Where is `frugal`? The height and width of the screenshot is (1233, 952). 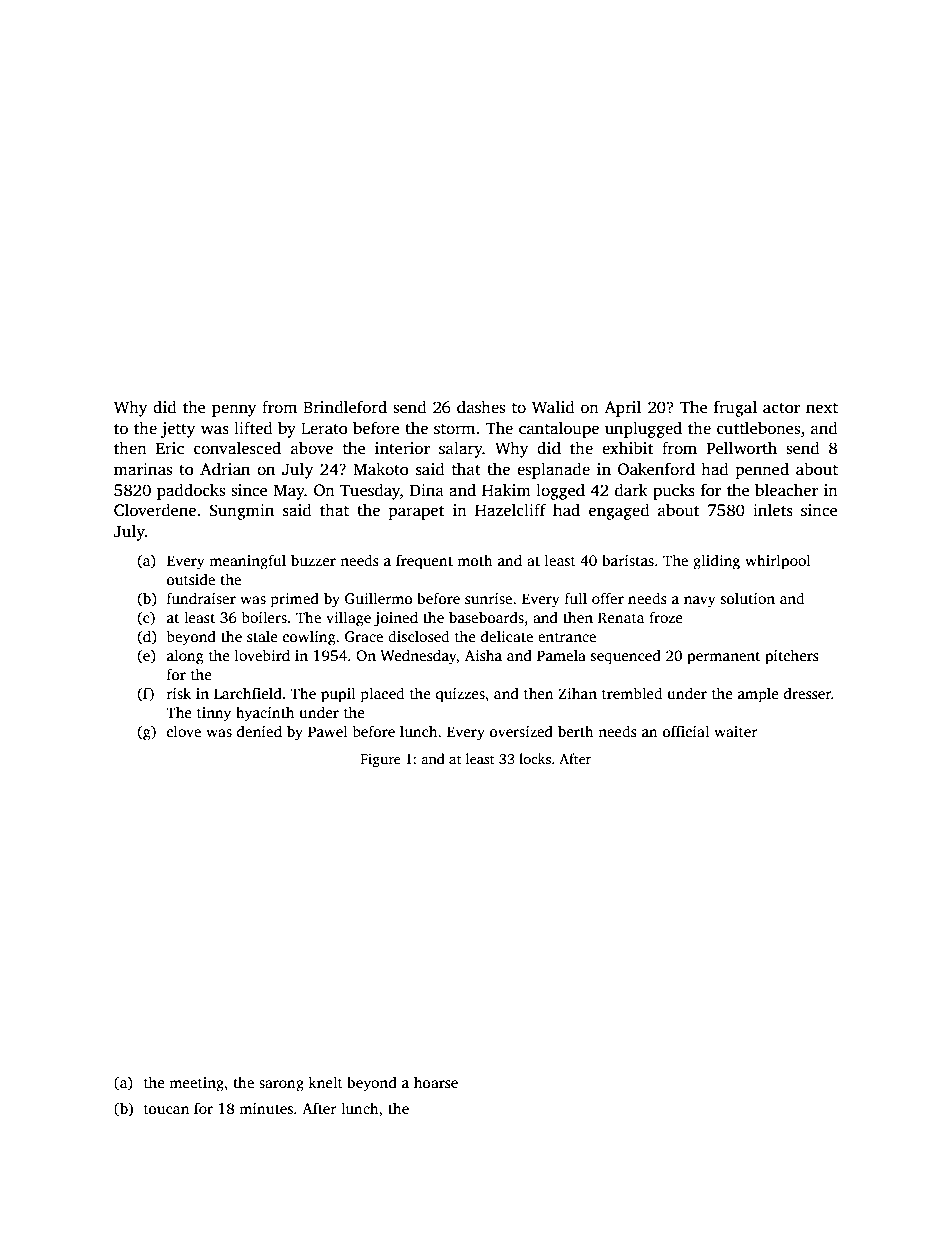 frugal is located at coordinates (735, 408).
